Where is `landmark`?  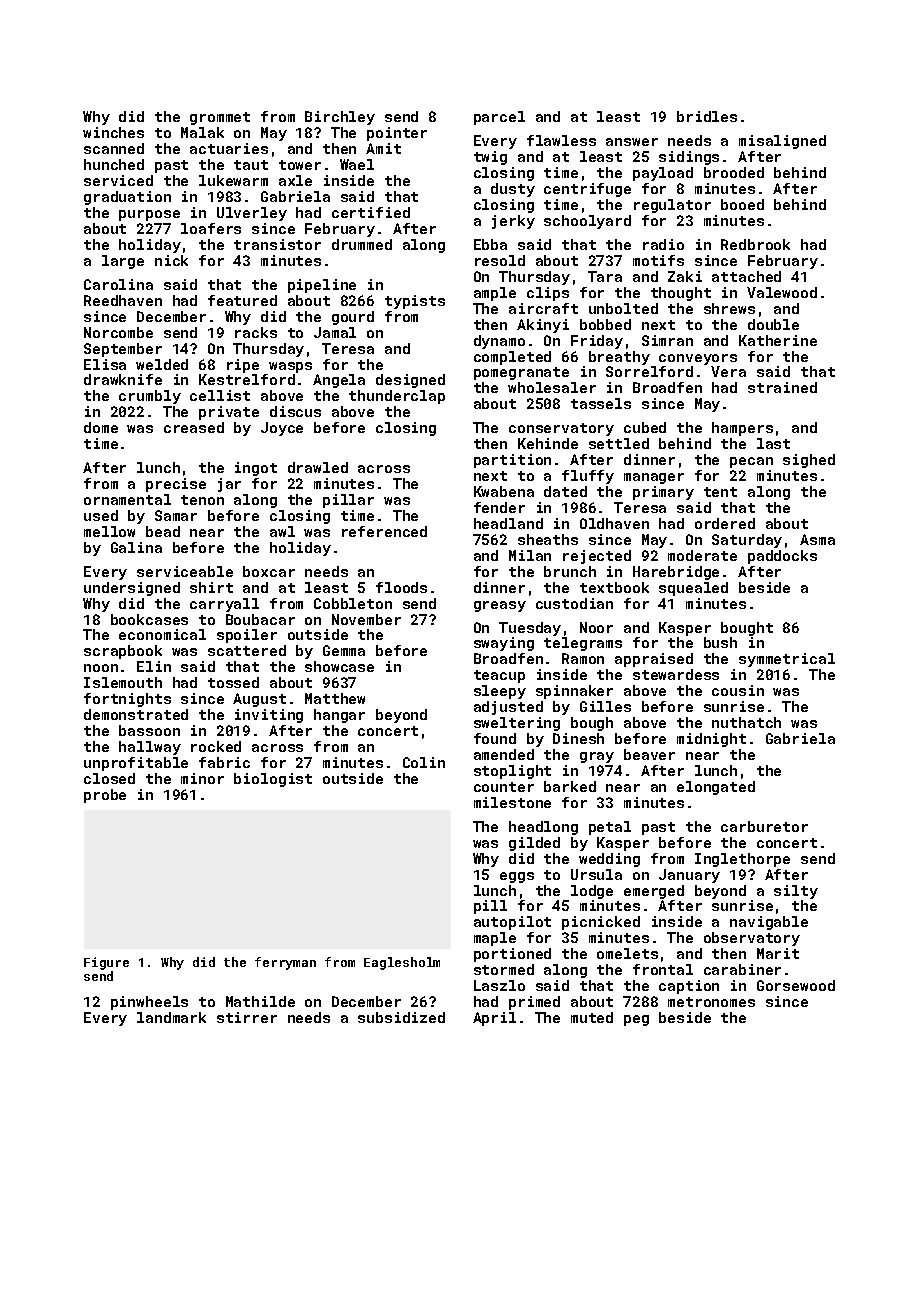
landmark is located at coordinates (171, 1017).
